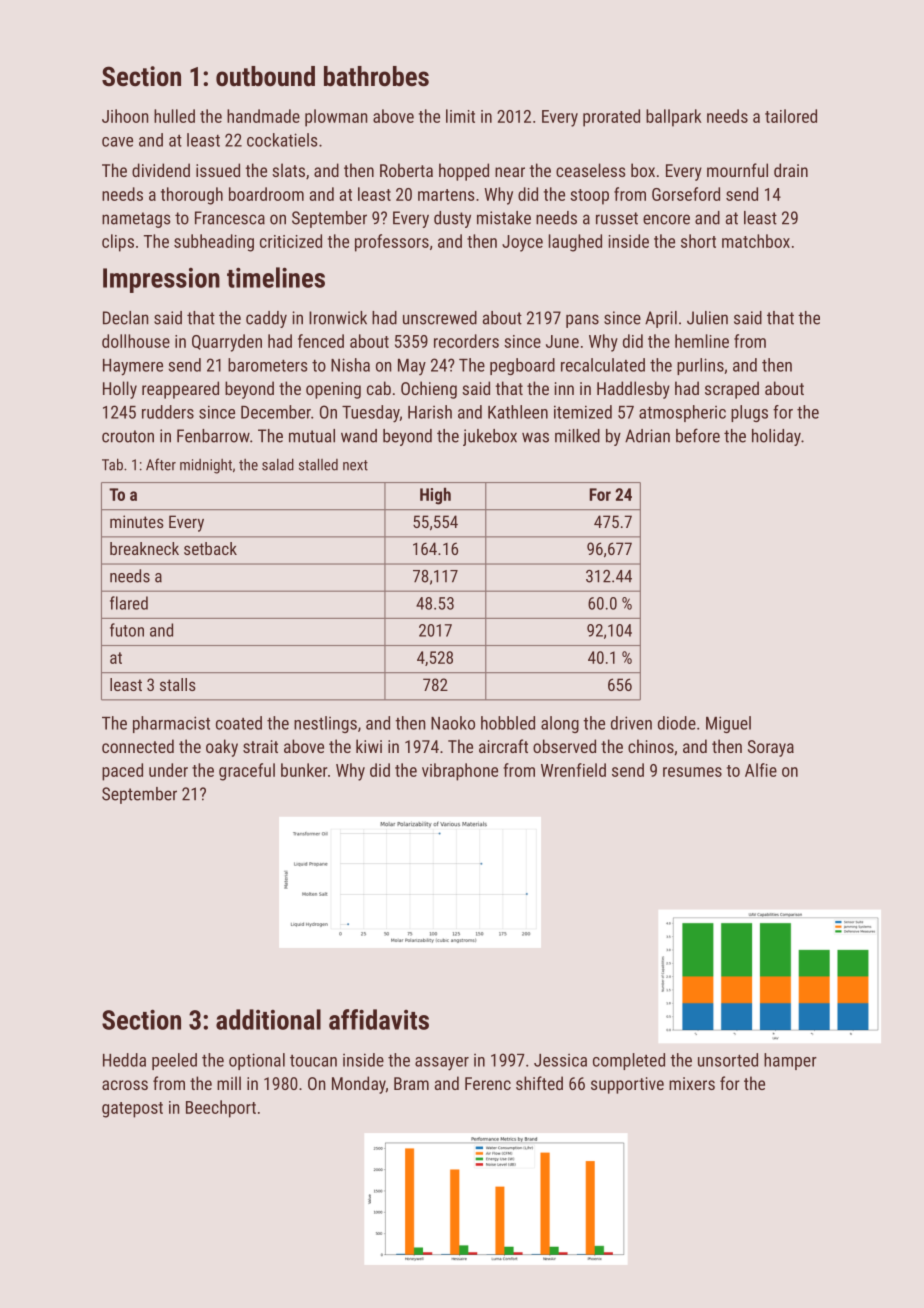 This document has height=1308, width=924. I want to click on tailored, so click(791, 116).
